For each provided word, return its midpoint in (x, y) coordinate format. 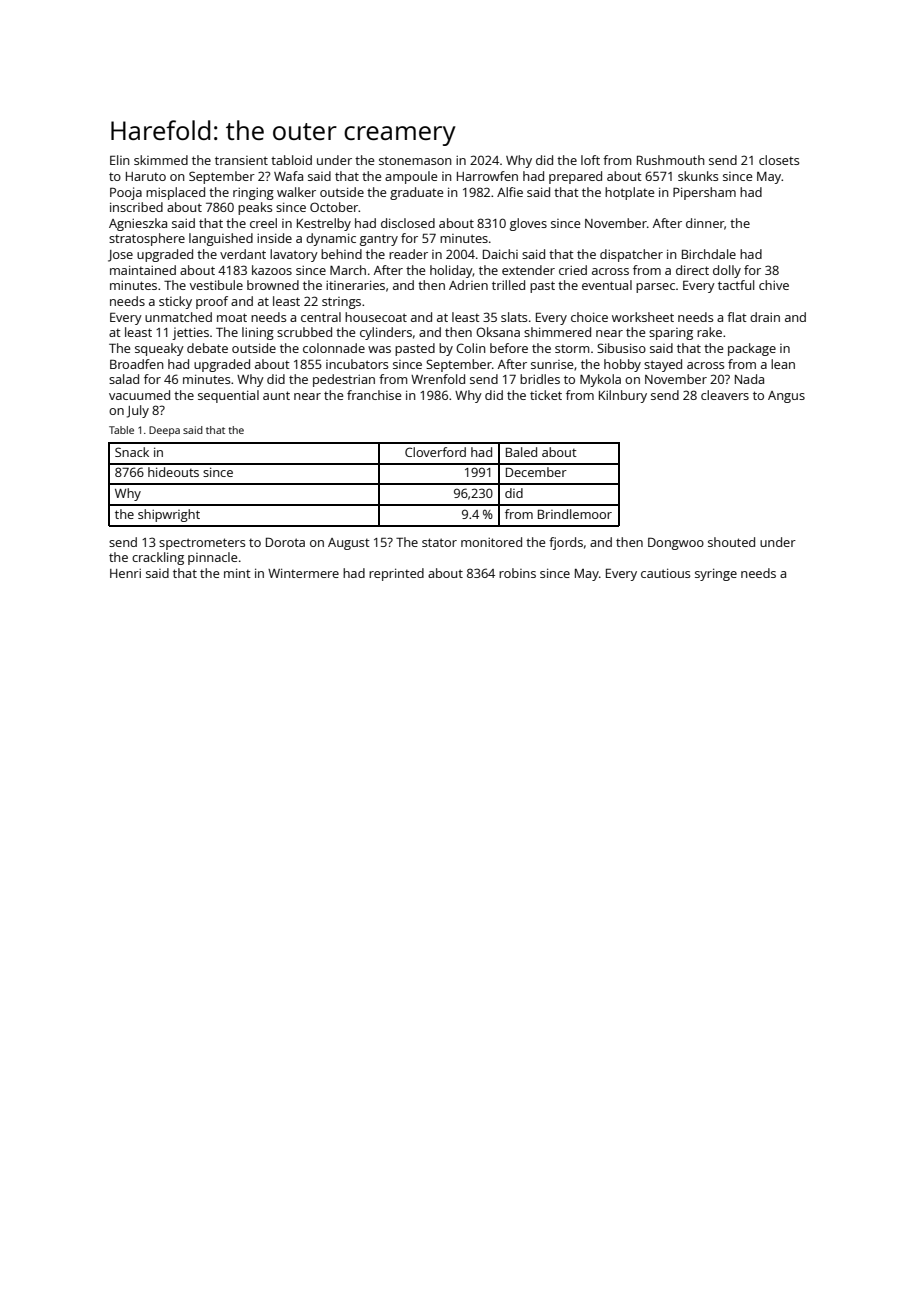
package (752, 349)
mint (237, 573)
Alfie (510, 192)
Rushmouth (670, 160)
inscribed (136, 207)
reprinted (396, 574)
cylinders (386, 333)
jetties (190, 333)
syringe (716, 574)
